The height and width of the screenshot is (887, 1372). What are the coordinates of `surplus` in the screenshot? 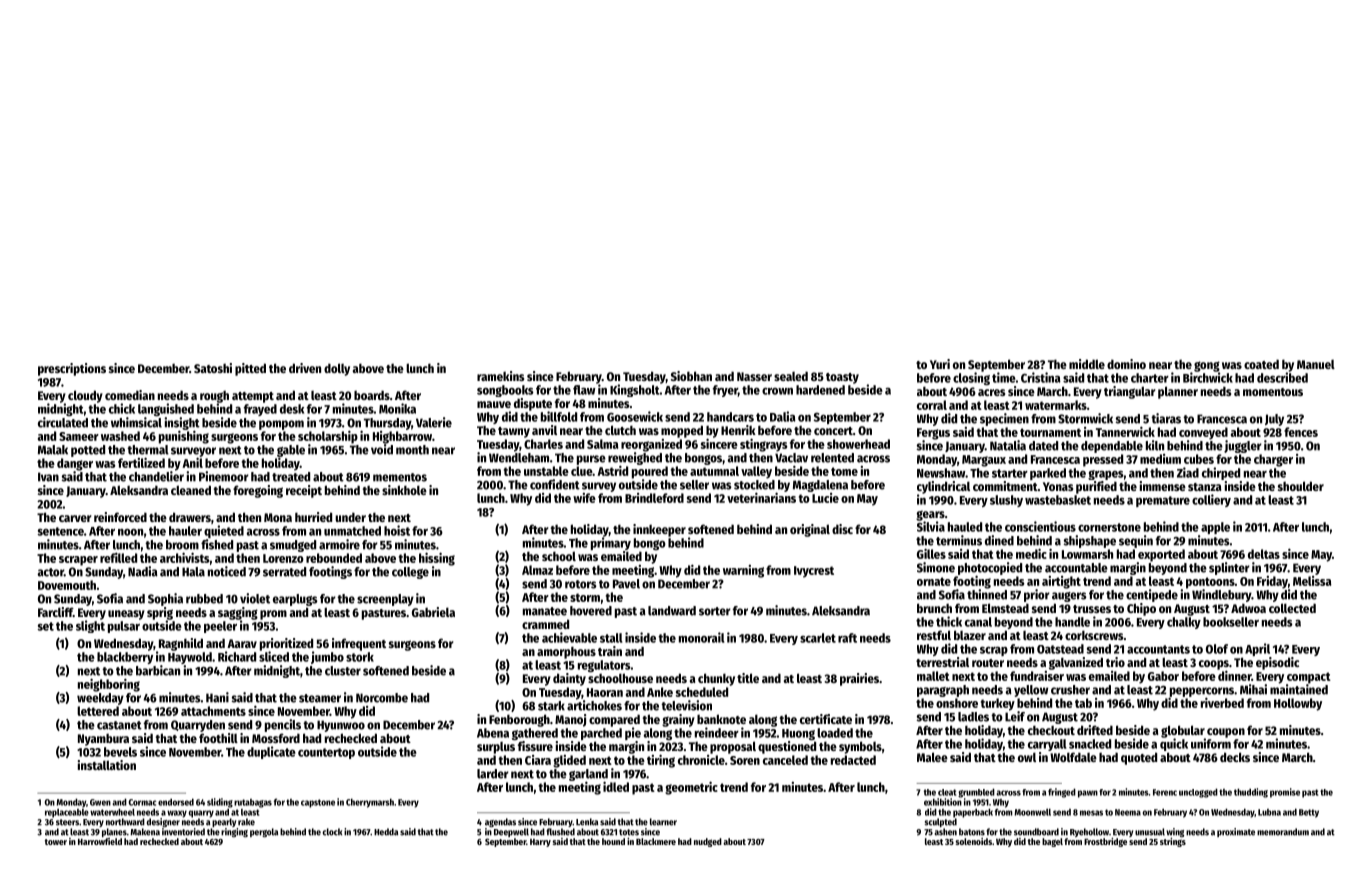 It's located at (496, 747).
